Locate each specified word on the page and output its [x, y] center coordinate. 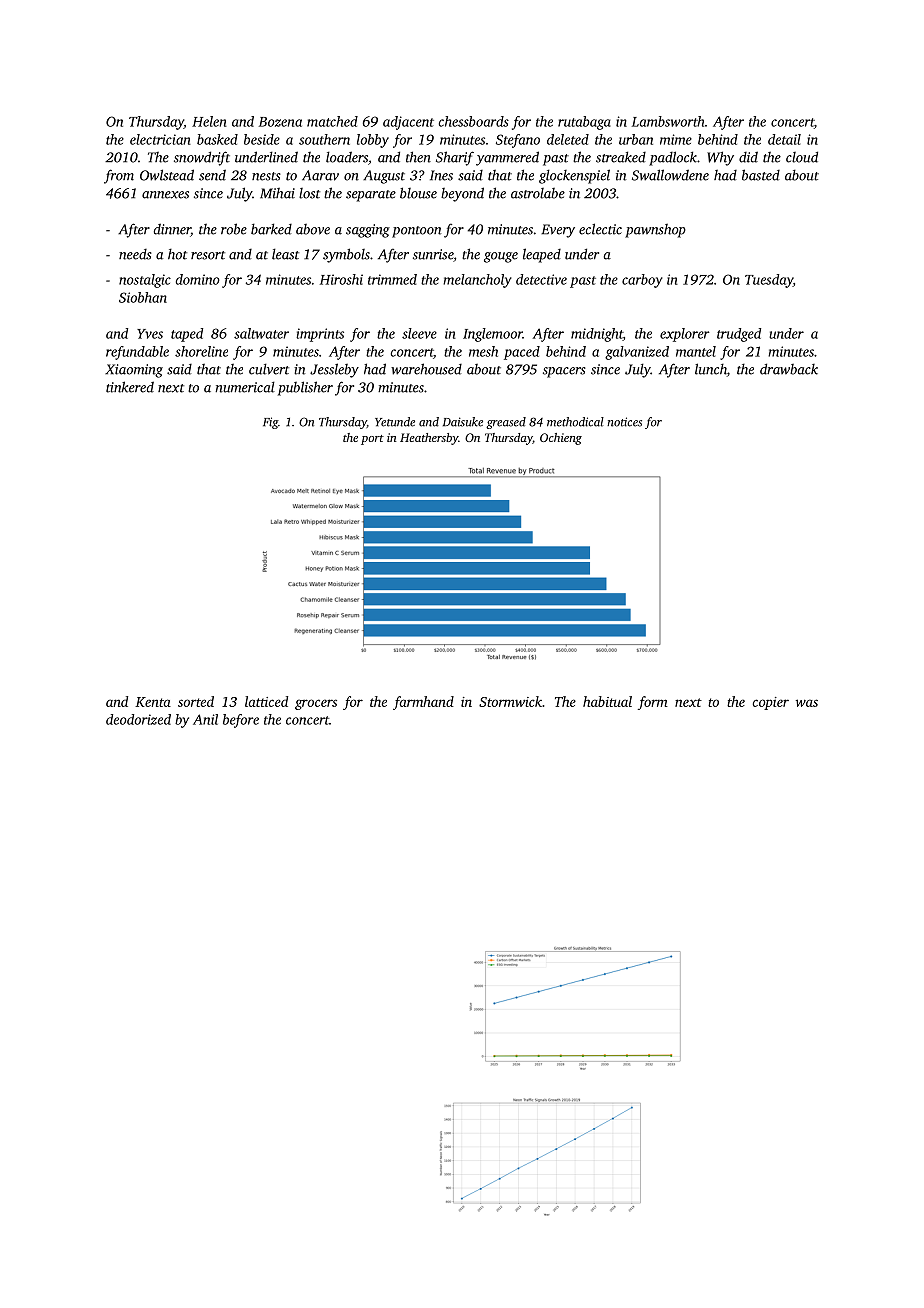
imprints [320, 335]
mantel [696, 351]
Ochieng [561, 439]
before [241, 721]
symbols [346, 255]
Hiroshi [341, 279]
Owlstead [167, 175]
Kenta [153, 702]
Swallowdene [670, 175]
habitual [607, 701]
